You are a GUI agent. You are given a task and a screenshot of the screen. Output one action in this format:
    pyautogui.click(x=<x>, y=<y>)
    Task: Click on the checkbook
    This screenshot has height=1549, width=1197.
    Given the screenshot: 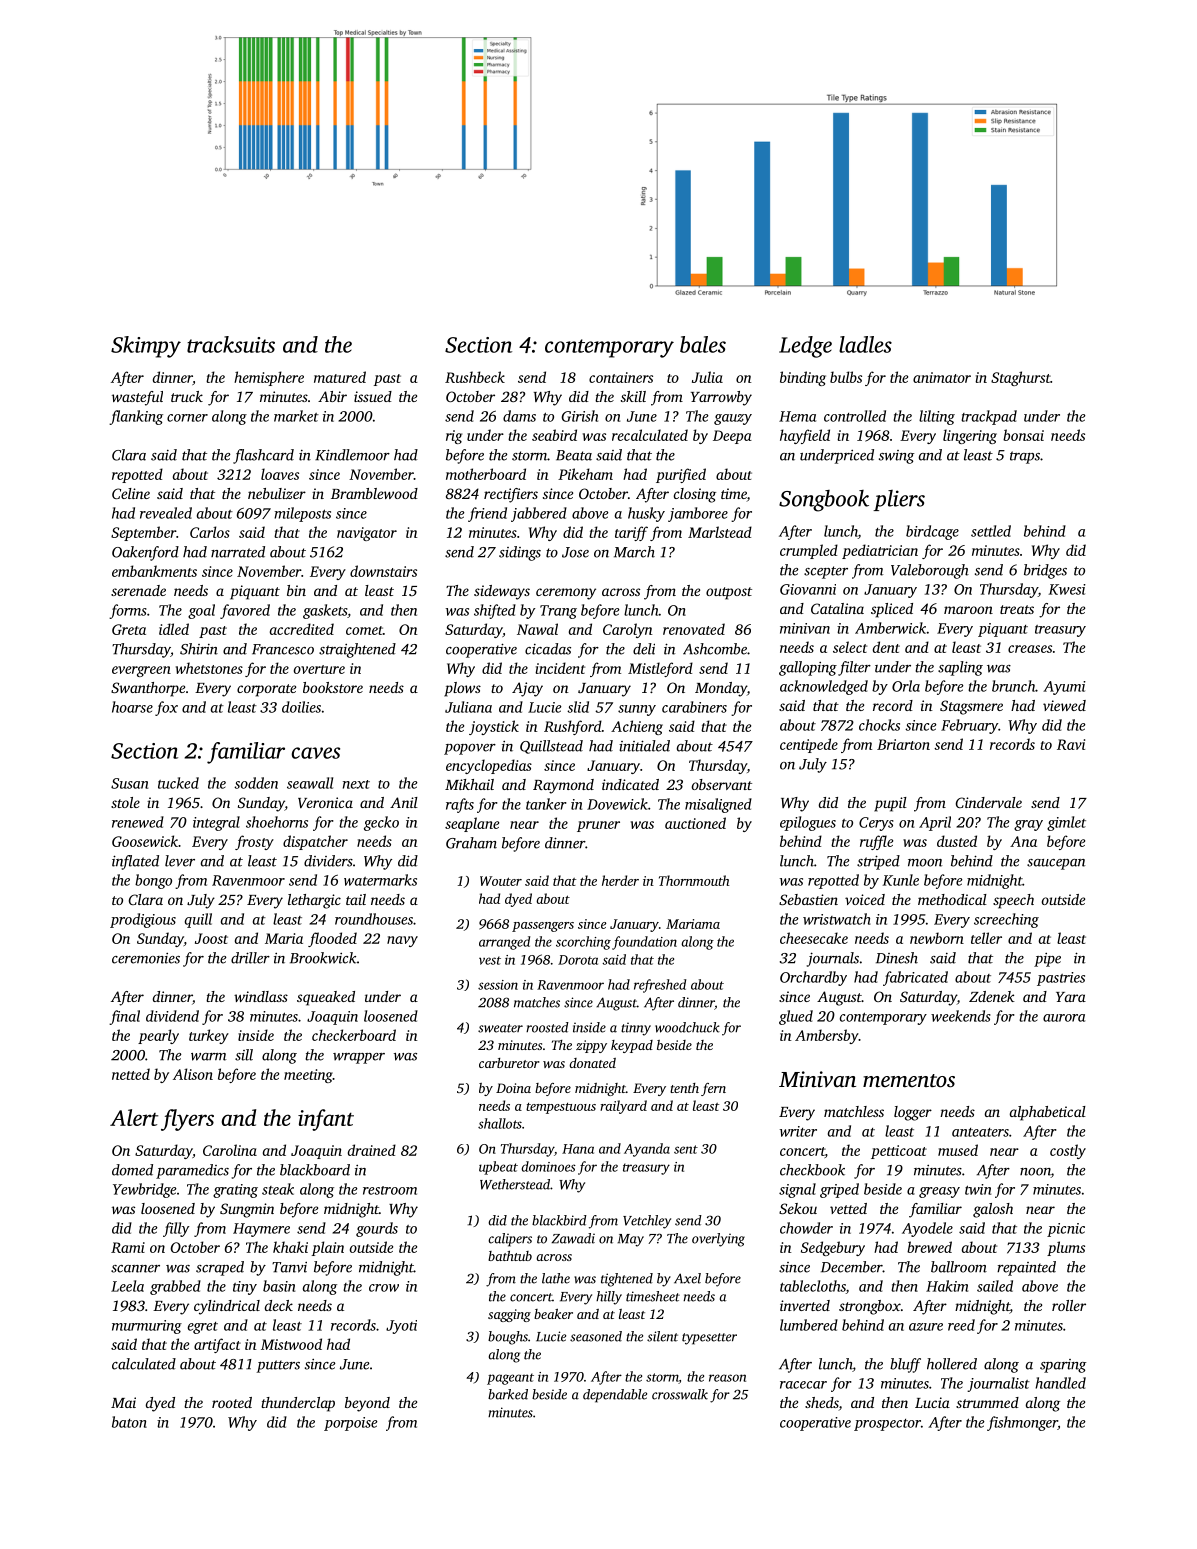 What is the action you would take?
    pyautogui.click(x=812, y=1170)
